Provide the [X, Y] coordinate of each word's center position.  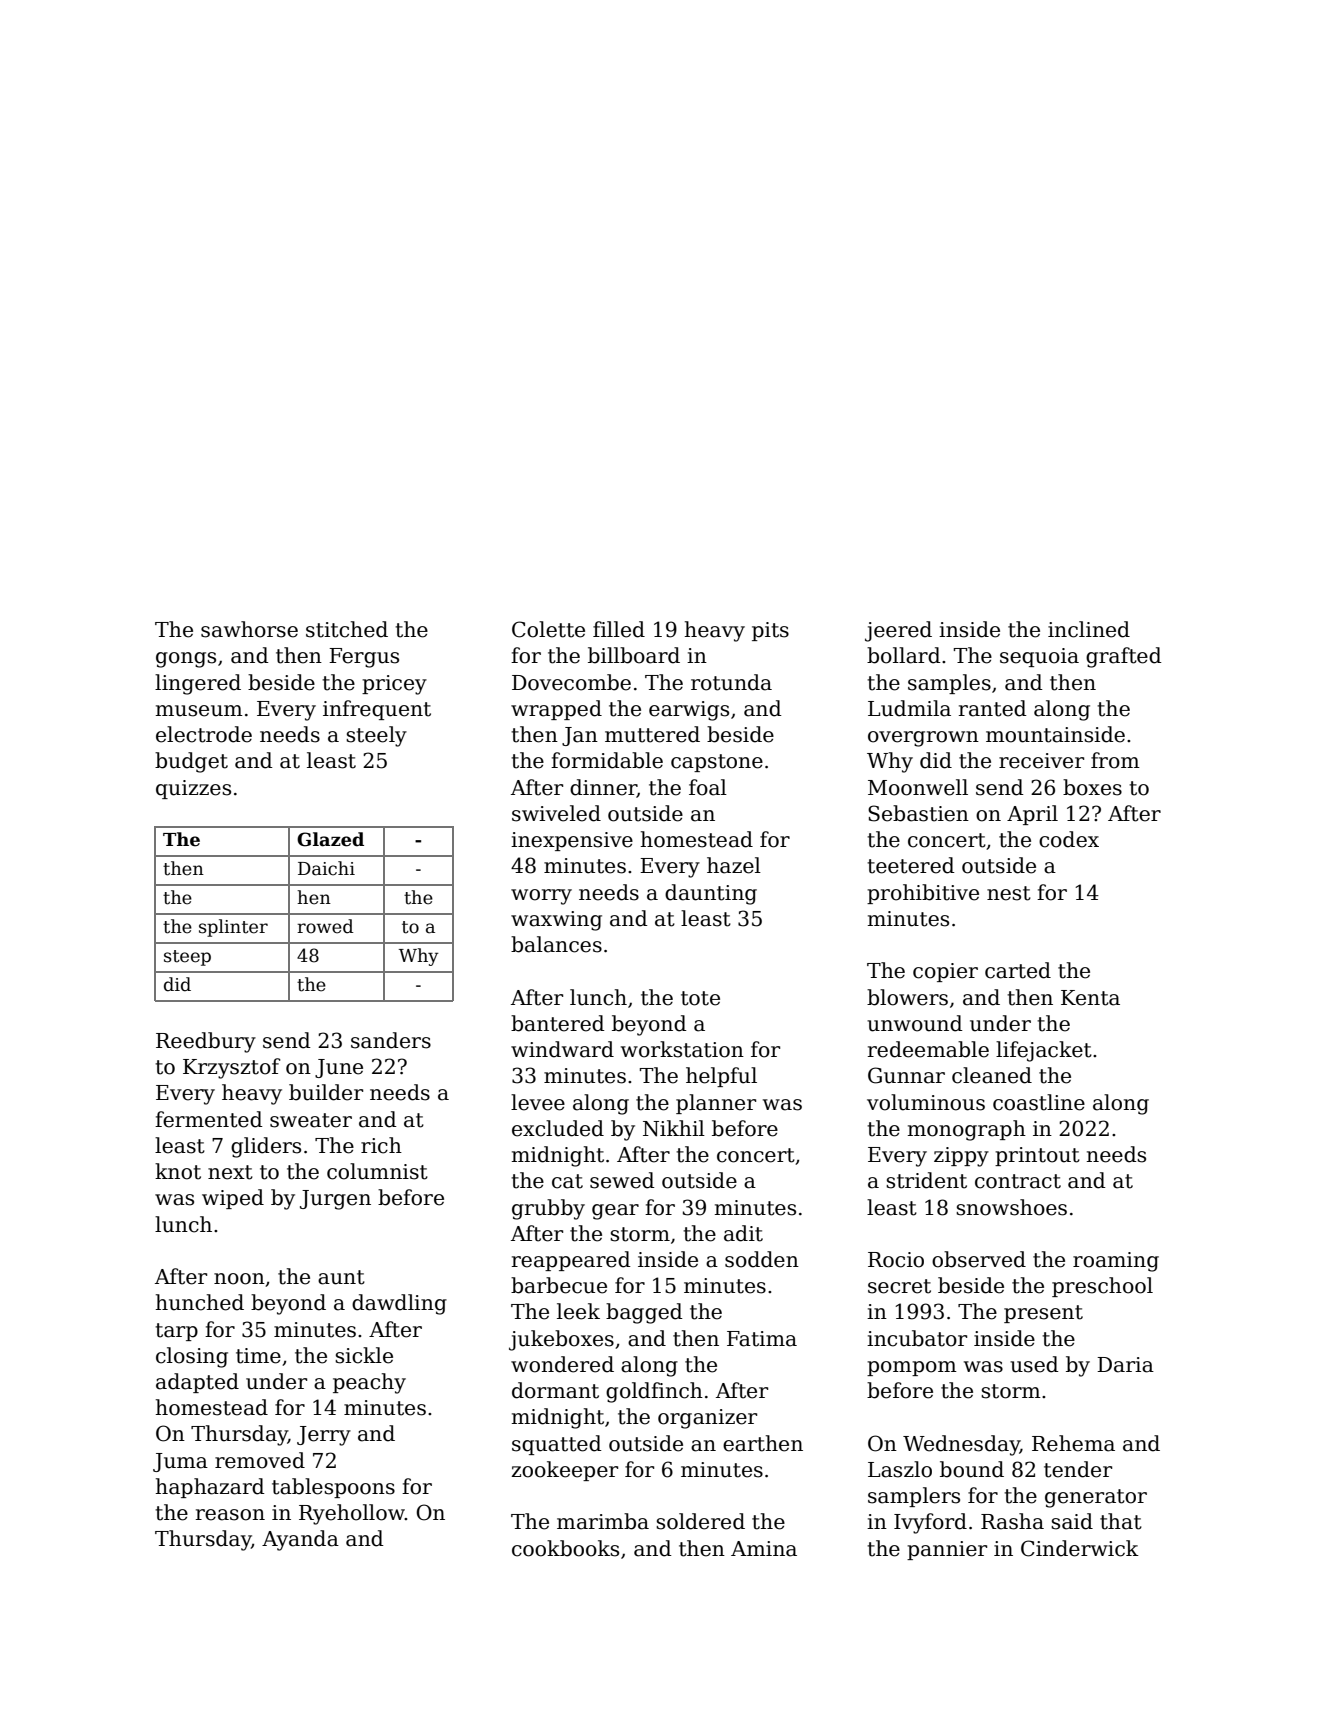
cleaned [992, 1075]
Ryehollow [352, 1514]
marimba [603, 1521]
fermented [209, 1119]
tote [700, 998]
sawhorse [249, 629]
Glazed [330, 839]
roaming [1116, 1262]
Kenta [1090, 998]
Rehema [1073, 1443]
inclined [1089, 629]
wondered [562, 1364]
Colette [548, 629]
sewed [622, 1180]
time [258, 1356]
